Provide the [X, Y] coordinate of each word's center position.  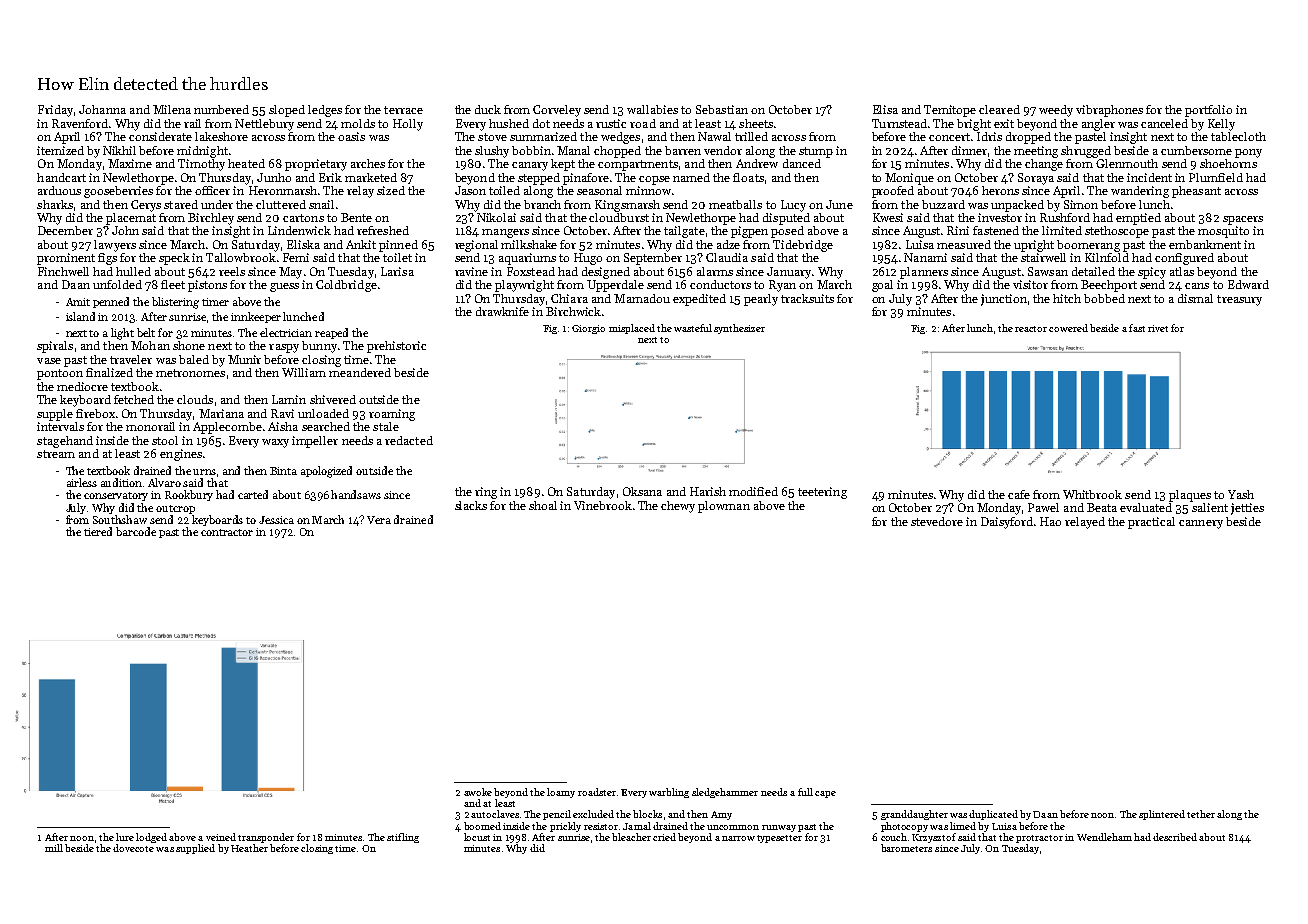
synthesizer [739, 329]
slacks [471, 505]
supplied [195, 849]
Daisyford [1007, 523]
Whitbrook [1092, 494]
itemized [60, 150]
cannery [1201, 524]
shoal [543, 505]
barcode [136, 531]
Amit [78, 302]
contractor [227, 532]
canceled [1164, 123]
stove [492, 137]
